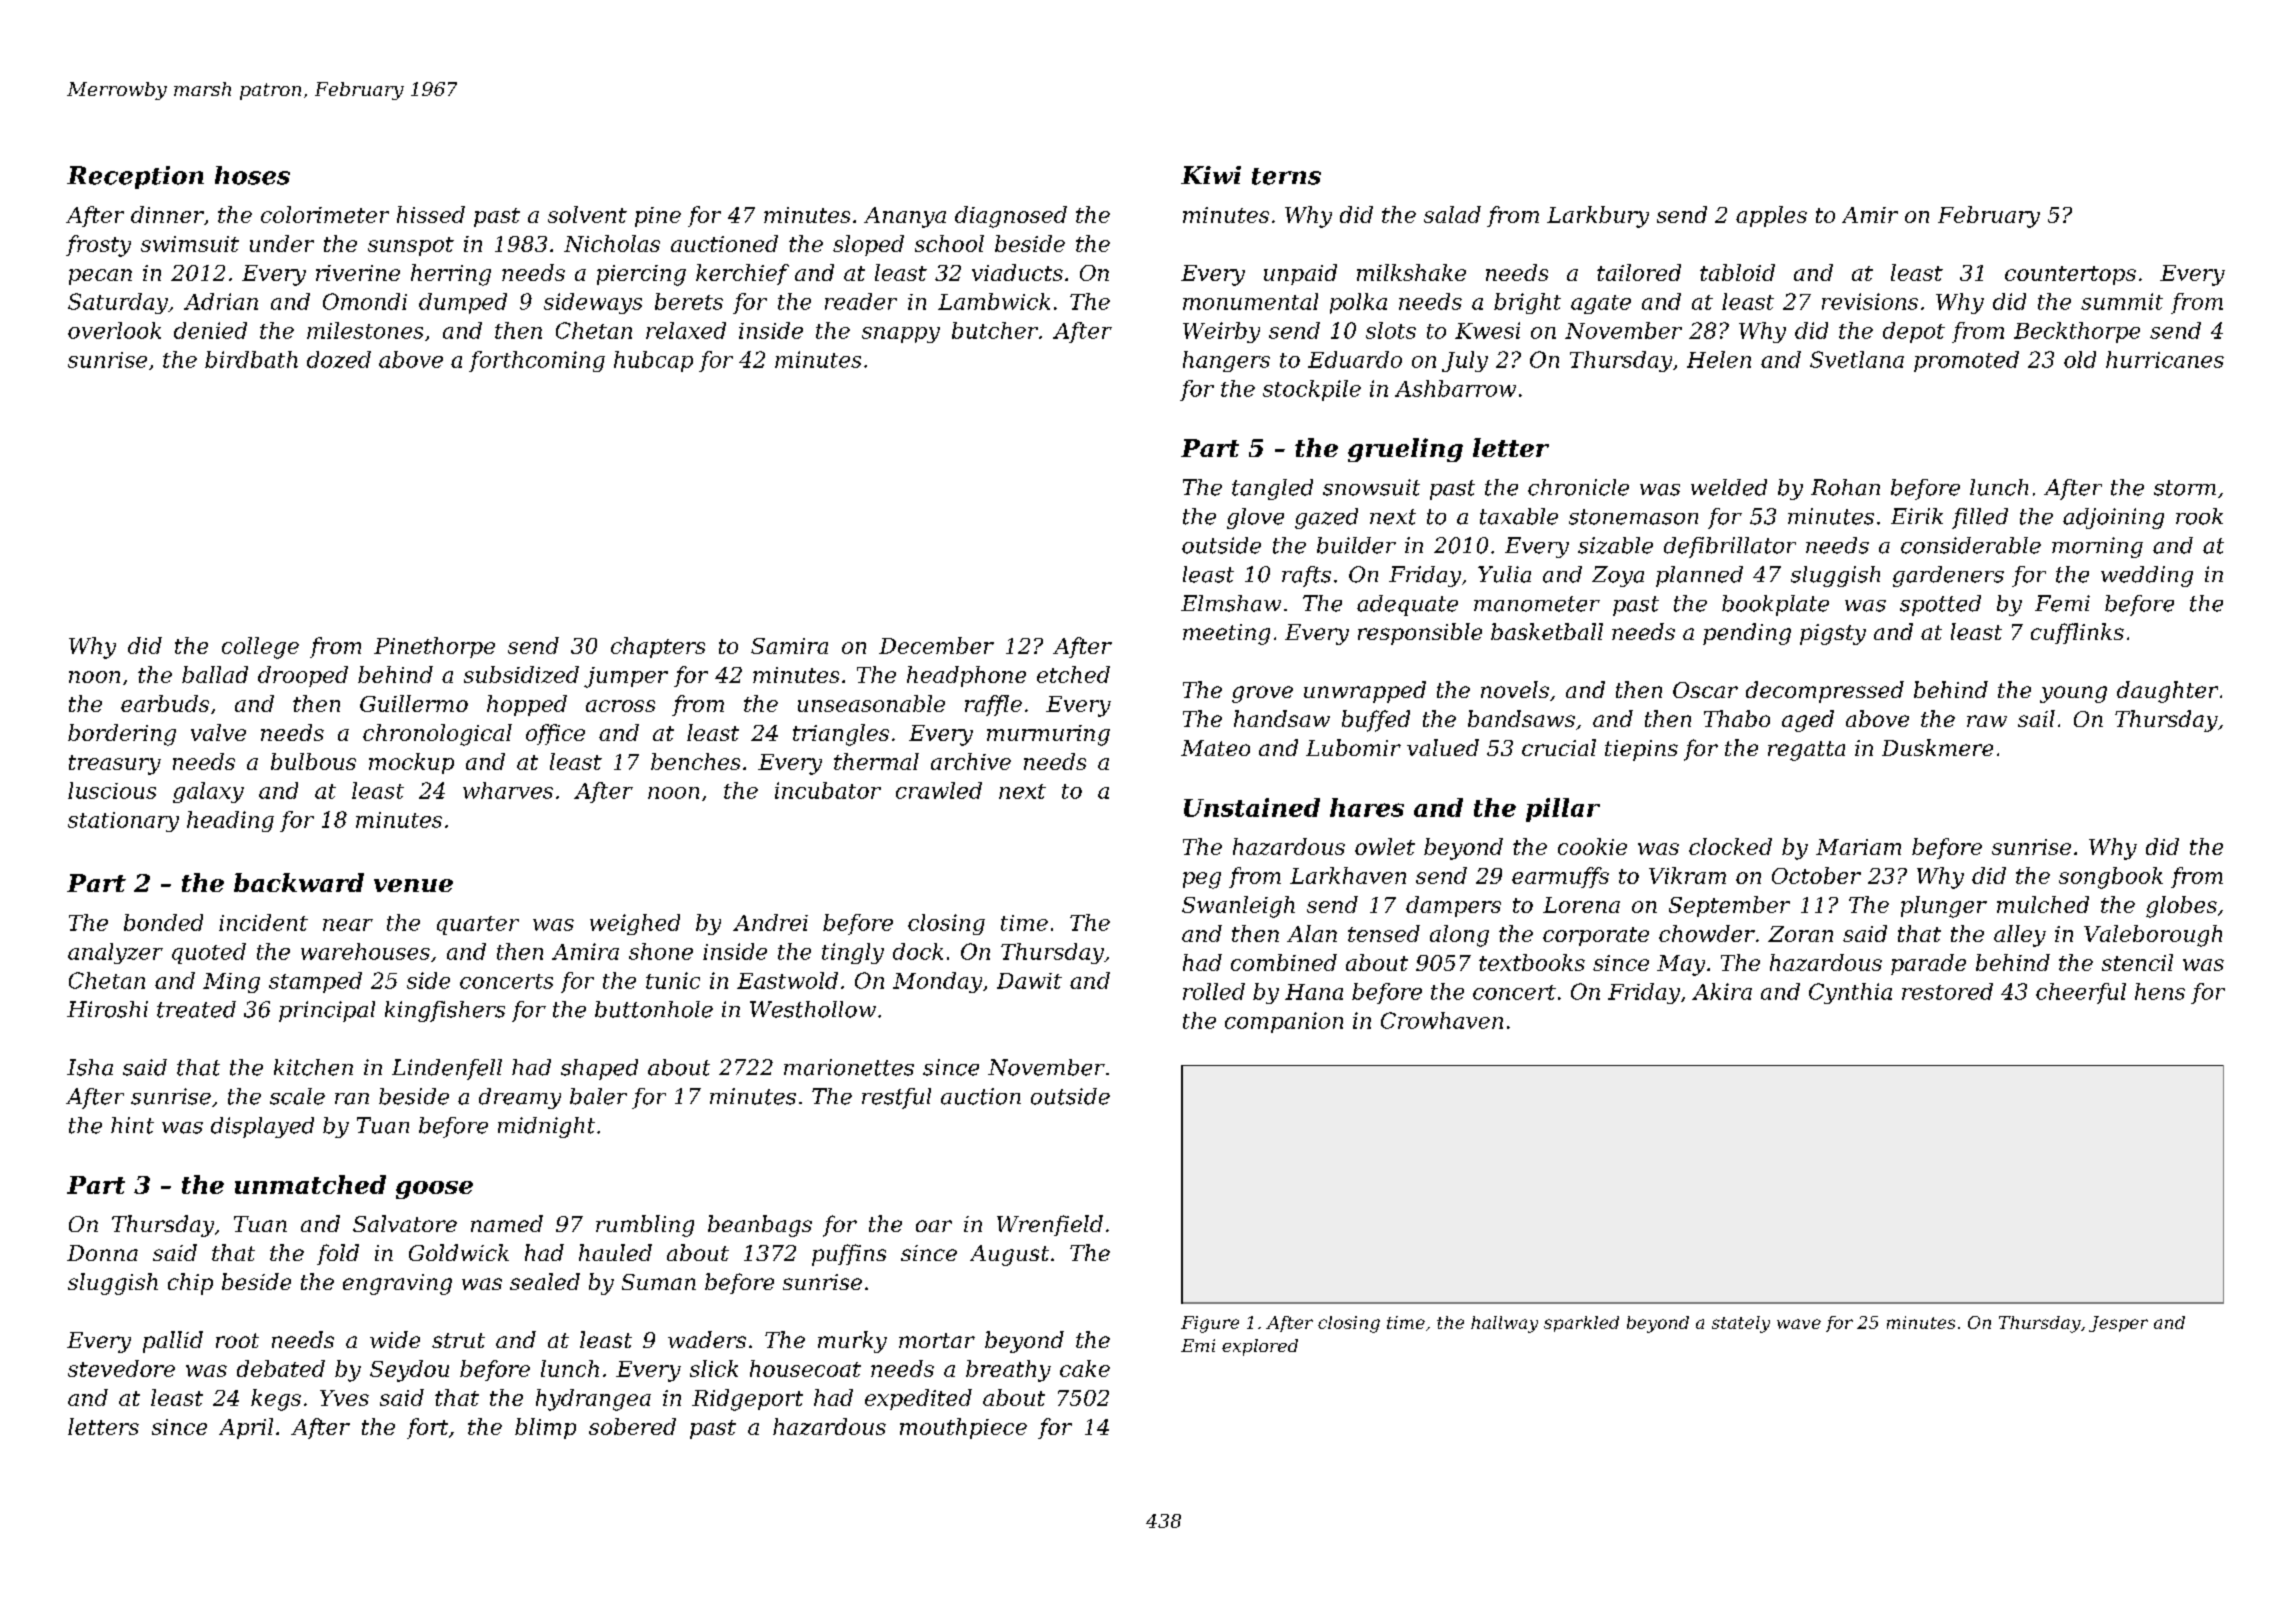 Image resolution: width=2292 pixels, height=1620 pixels. What do you see at coordinates (1771, 216) in the screenshot?
I see `apples` at bounding box center [1771, 216].
